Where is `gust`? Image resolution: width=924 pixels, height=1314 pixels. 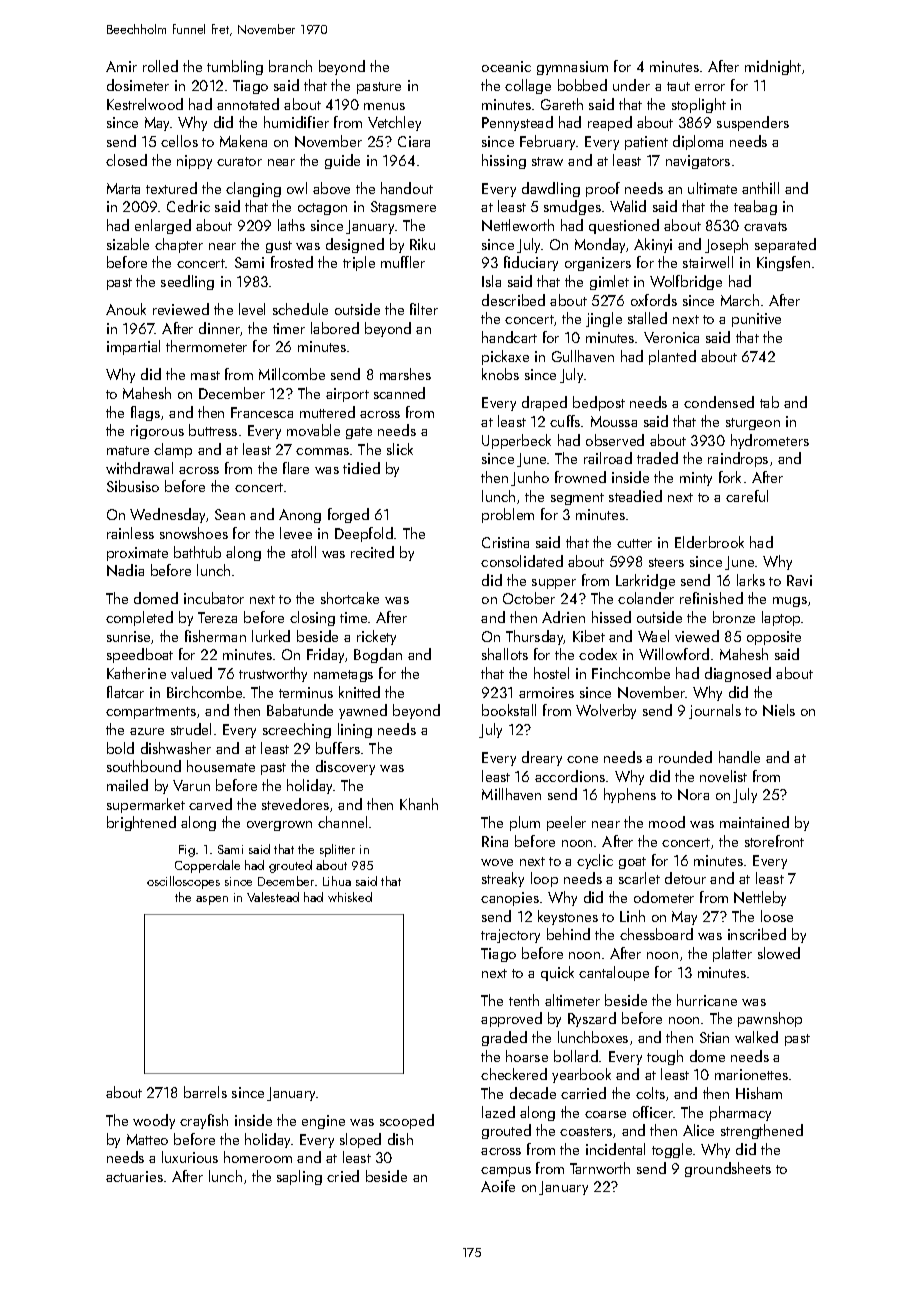
gust is located at coordinates (279, 247).
